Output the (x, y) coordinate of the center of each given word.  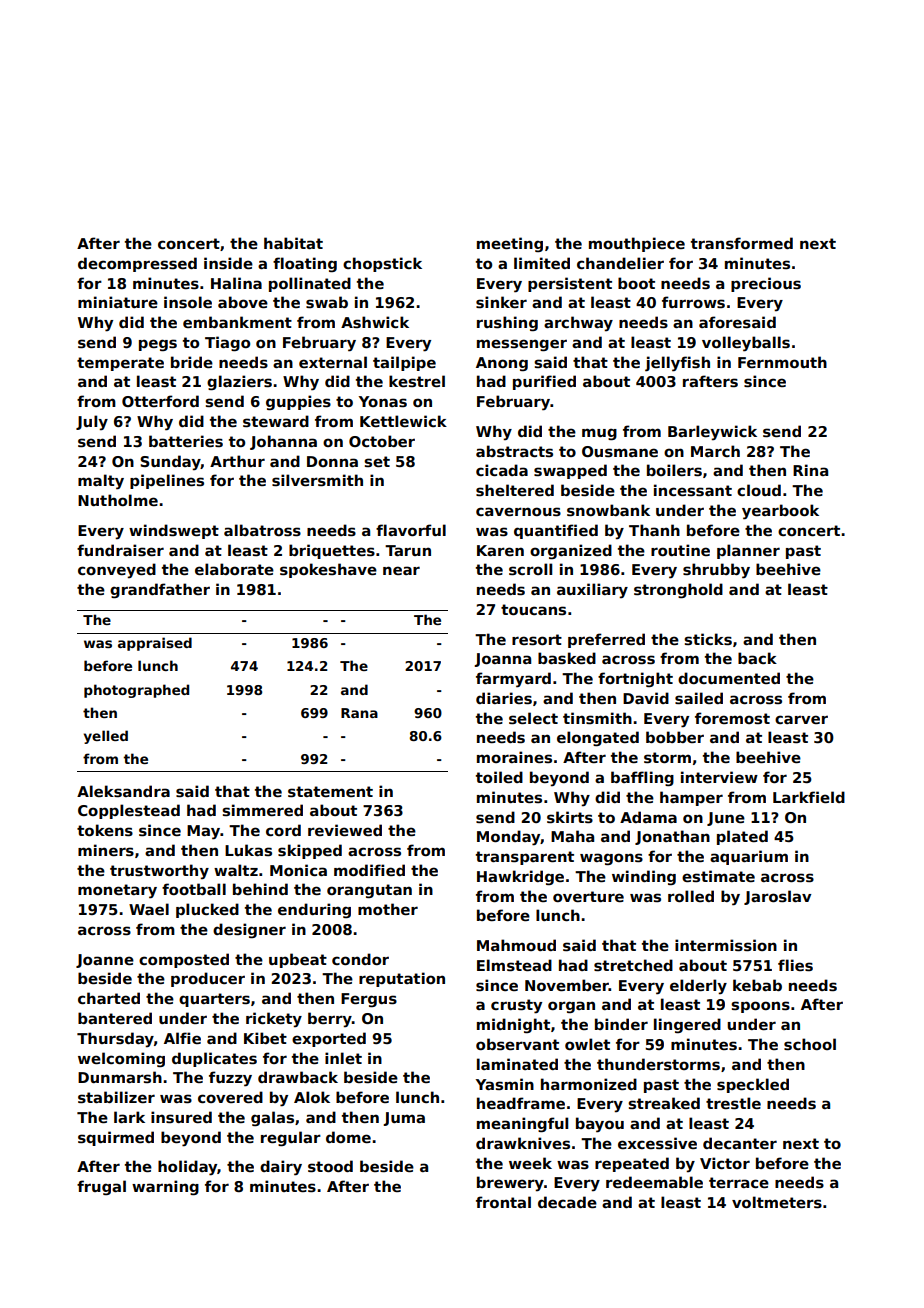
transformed (742, 243)
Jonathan (672, 837)
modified (369, 870)
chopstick (382, 264)
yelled (106, 737)
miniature (118, 302)
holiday (187, 1168)
